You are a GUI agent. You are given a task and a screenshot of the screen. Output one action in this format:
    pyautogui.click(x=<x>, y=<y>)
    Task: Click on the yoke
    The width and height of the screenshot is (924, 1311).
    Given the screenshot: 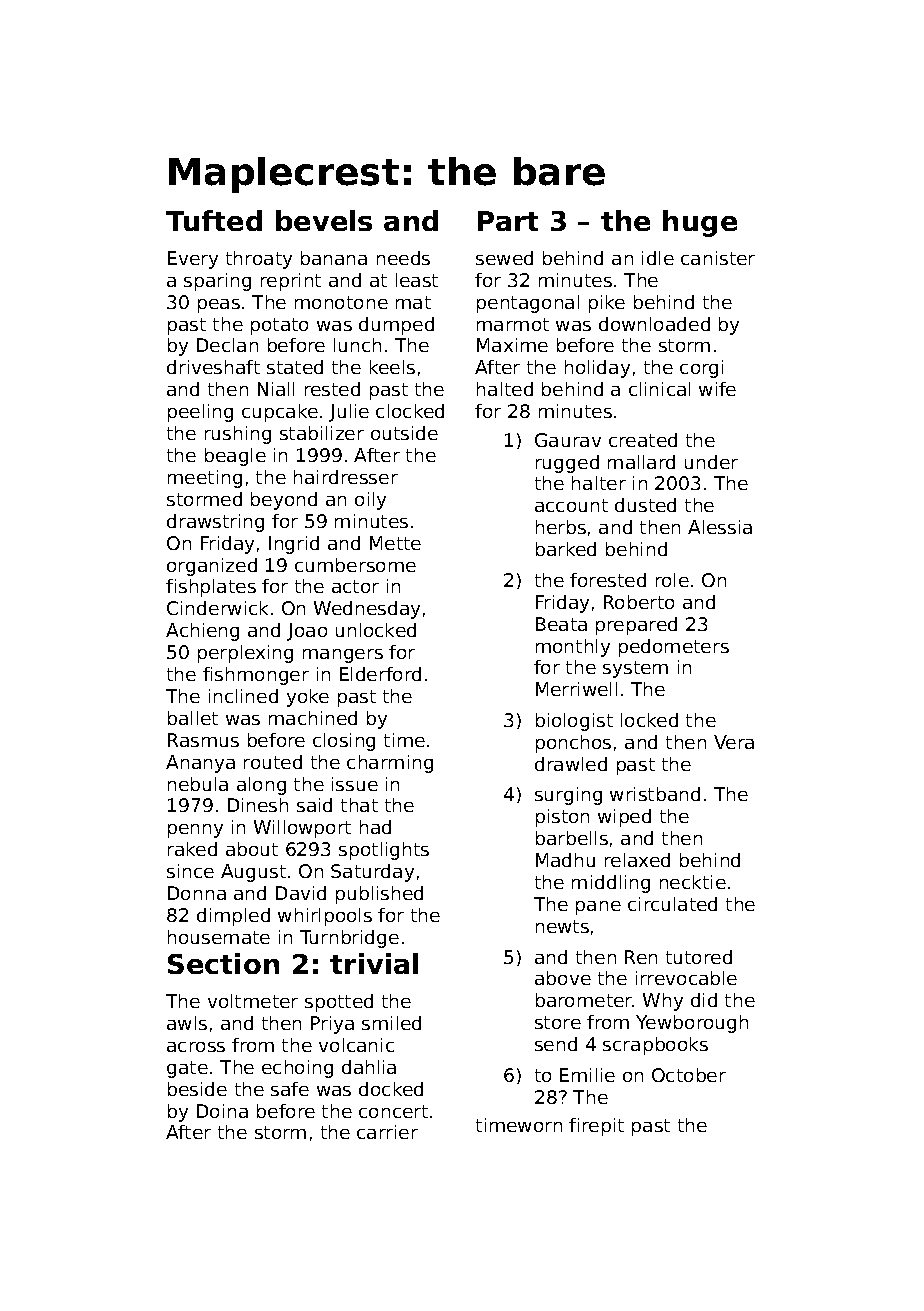 What is the action you would take?
    pyautogui.click(x=308, y=698)
